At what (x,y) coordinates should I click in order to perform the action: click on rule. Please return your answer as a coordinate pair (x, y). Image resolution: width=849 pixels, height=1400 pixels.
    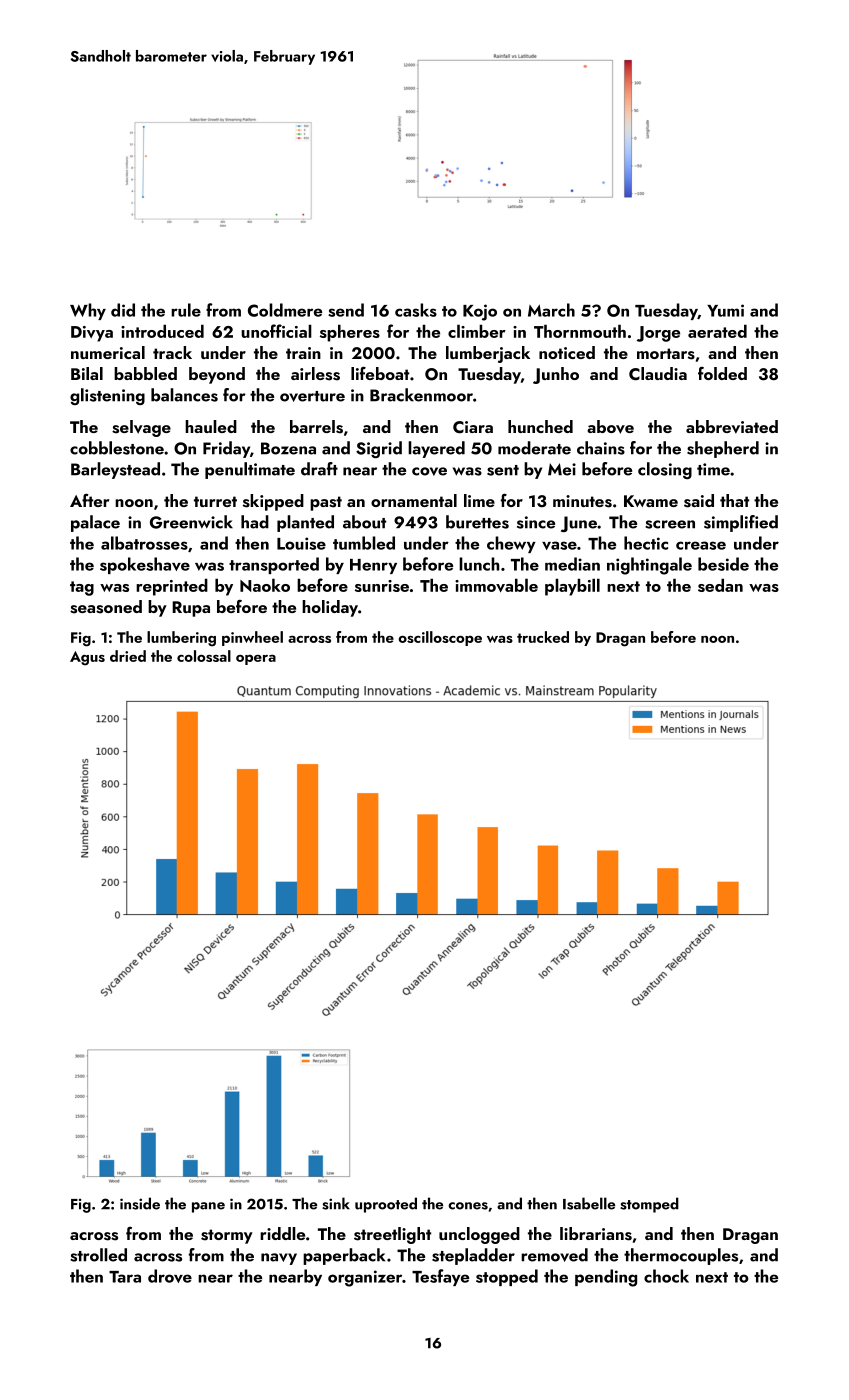
    Looking at the image, I should click on (186, 310).
